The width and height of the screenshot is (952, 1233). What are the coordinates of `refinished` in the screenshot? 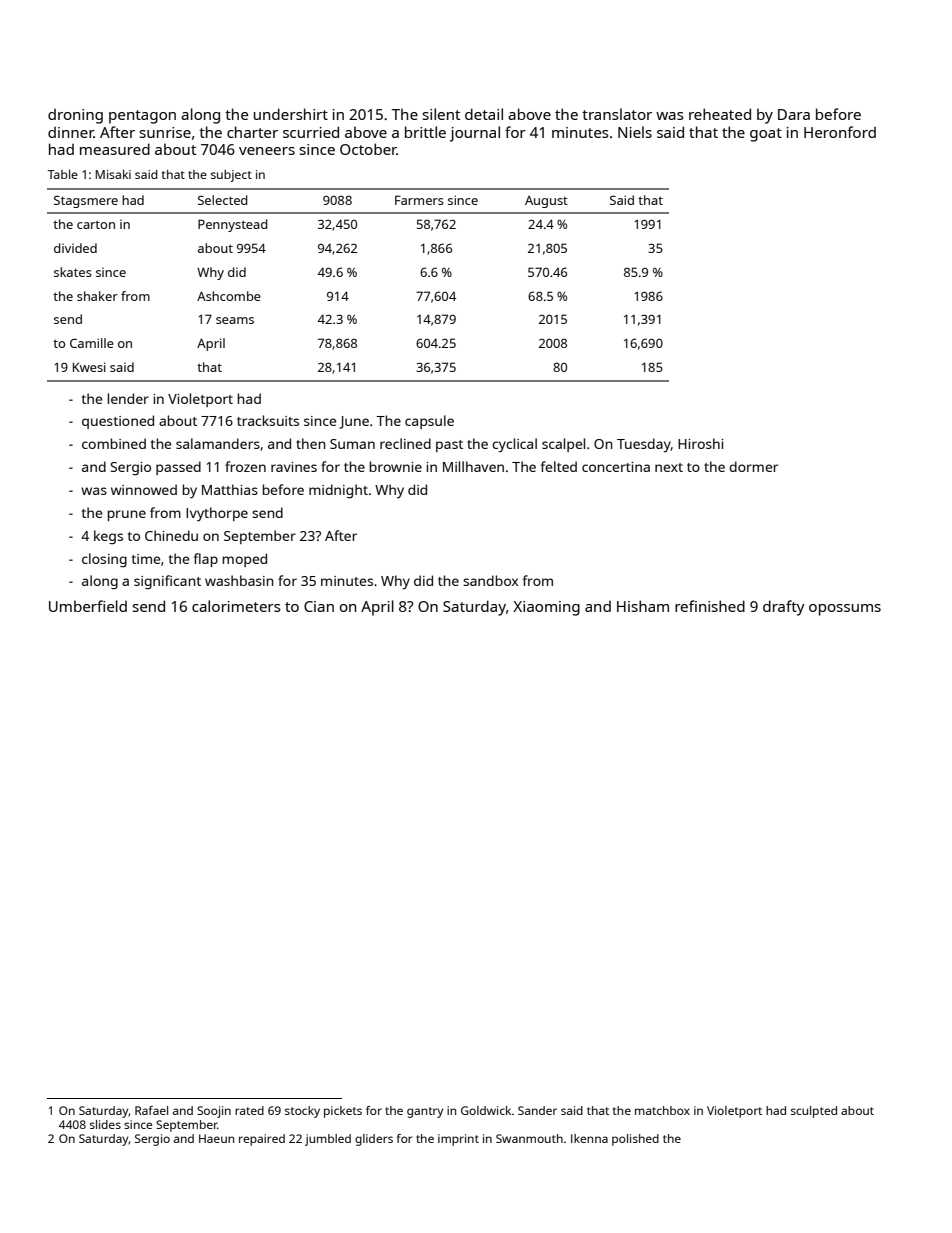 It's located at (710, 606).
